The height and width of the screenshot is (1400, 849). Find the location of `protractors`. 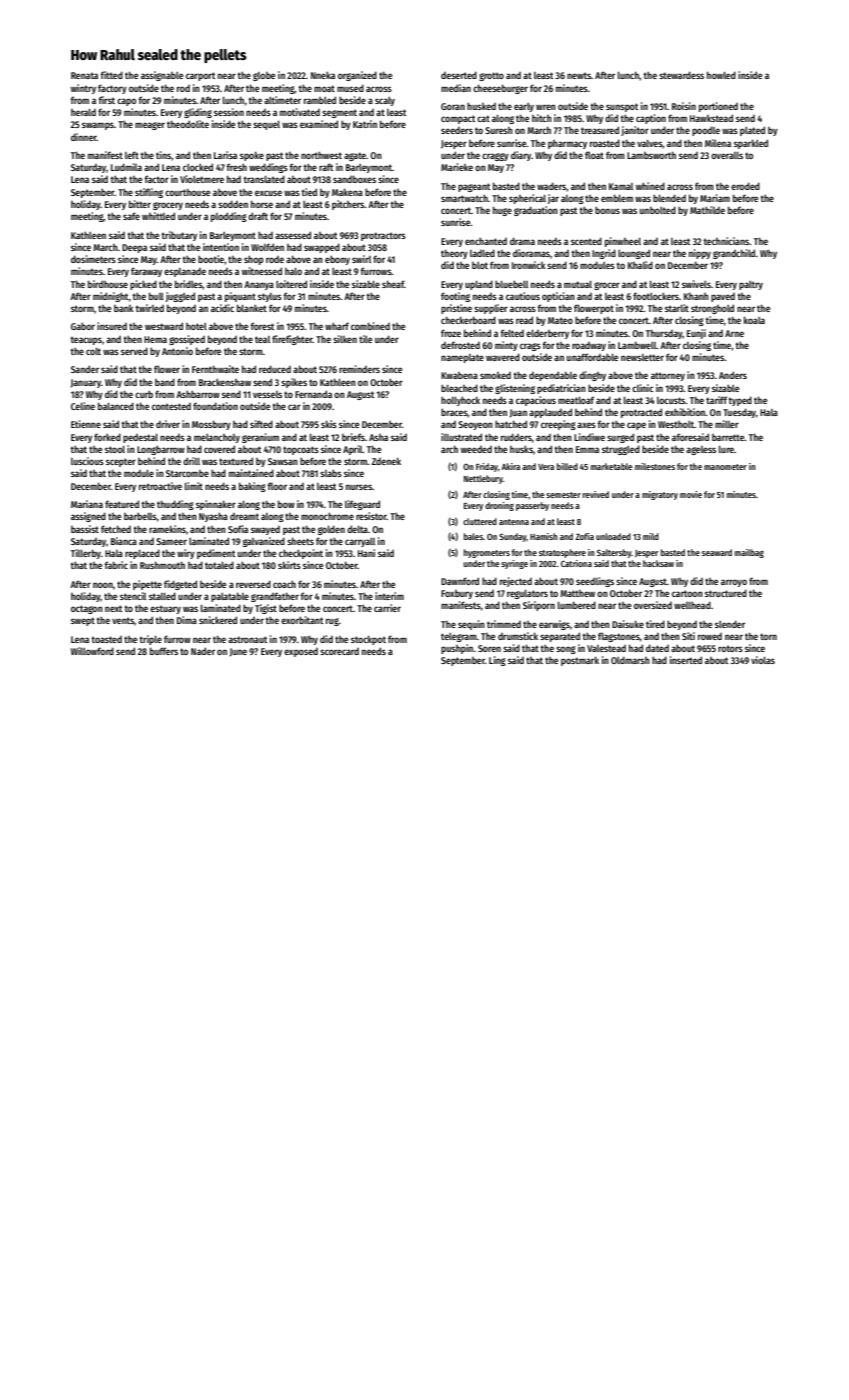

protractors is located at coordinates (383, 236).
